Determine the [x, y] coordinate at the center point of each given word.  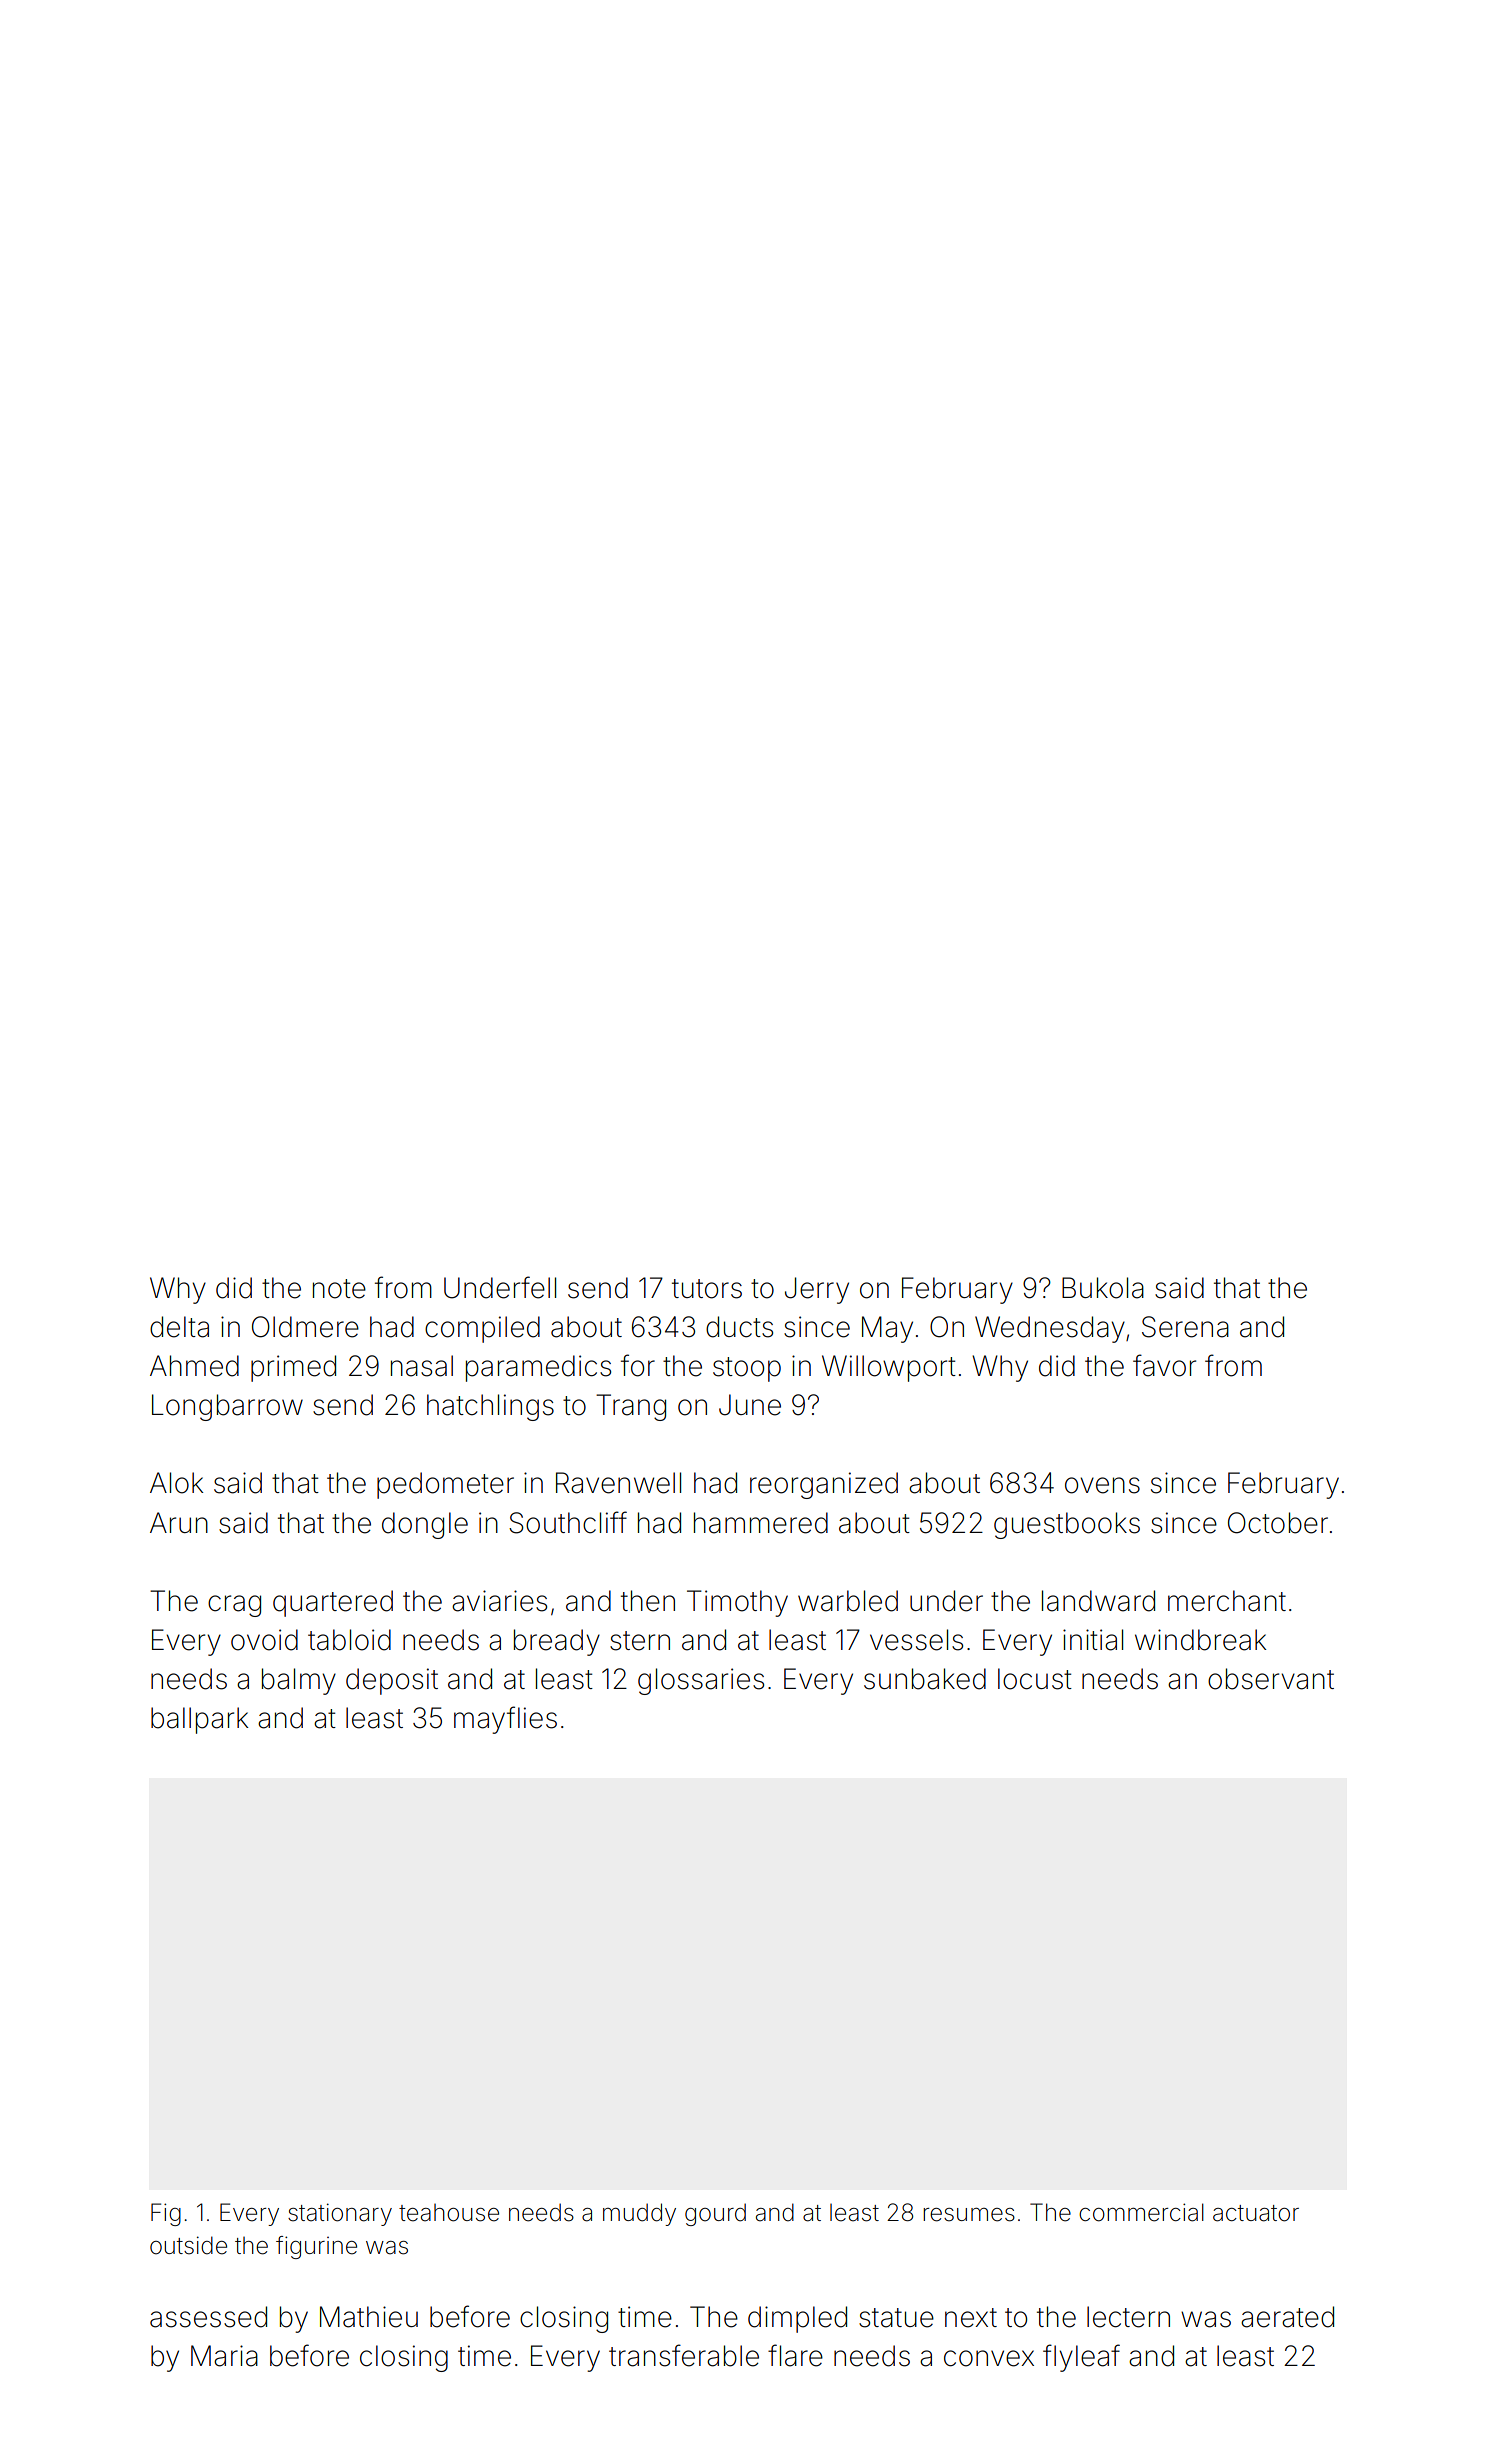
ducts [739, 1327]
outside [188, 2245]
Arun [179, 1522]
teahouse [449, 2213]
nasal [422, 1366]
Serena [1185, 1327]
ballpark [199, 1720]
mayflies [505, 1720]
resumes [969, 2215]
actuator [1256, 2213]
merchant [1227, 1601]
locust [1035, 1679]
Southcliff [568, 1522]
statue [896, 2318]
